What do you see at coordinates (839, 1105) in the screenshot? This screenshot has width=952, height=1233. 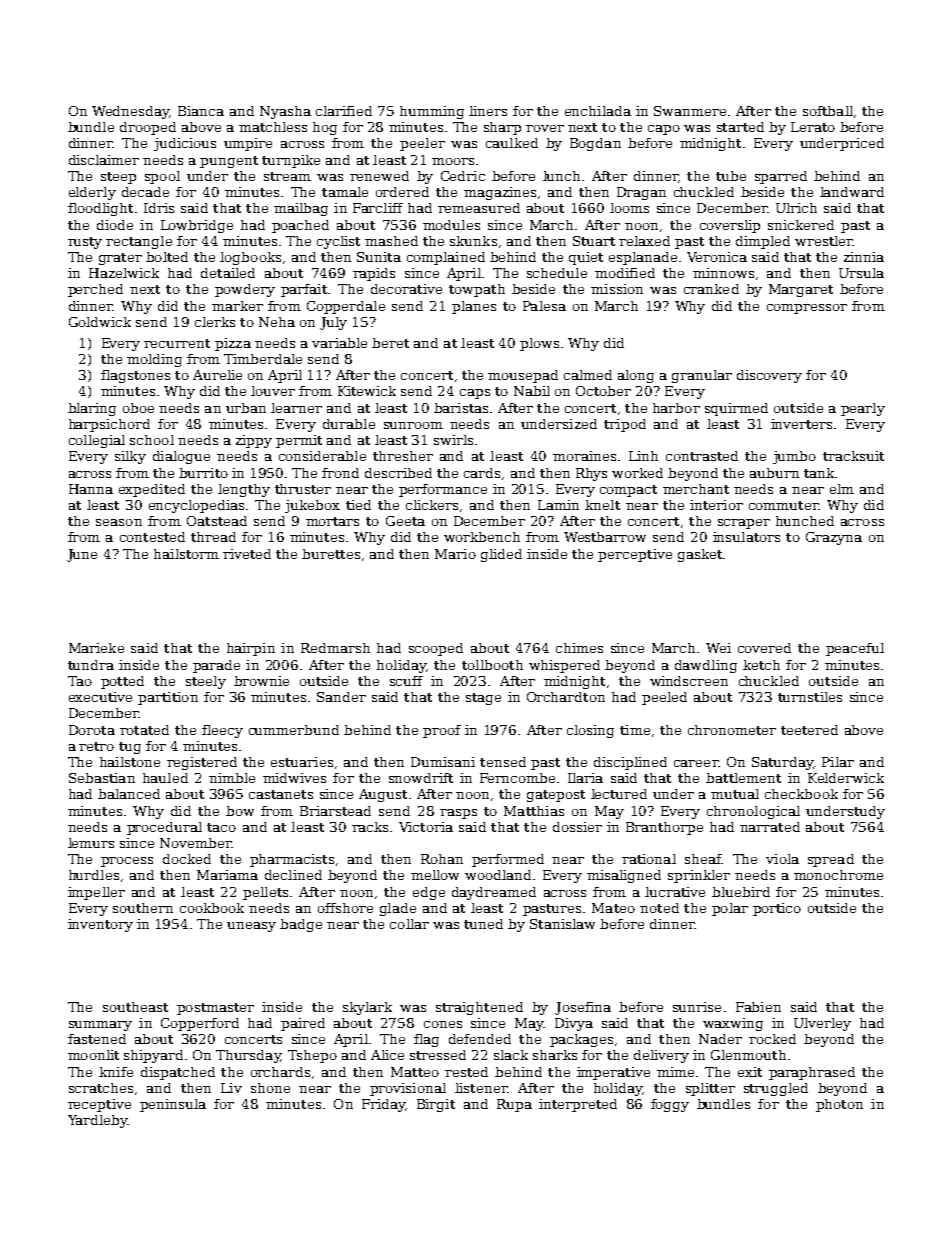 I see `photon` at bounding box center [839, 1105].
